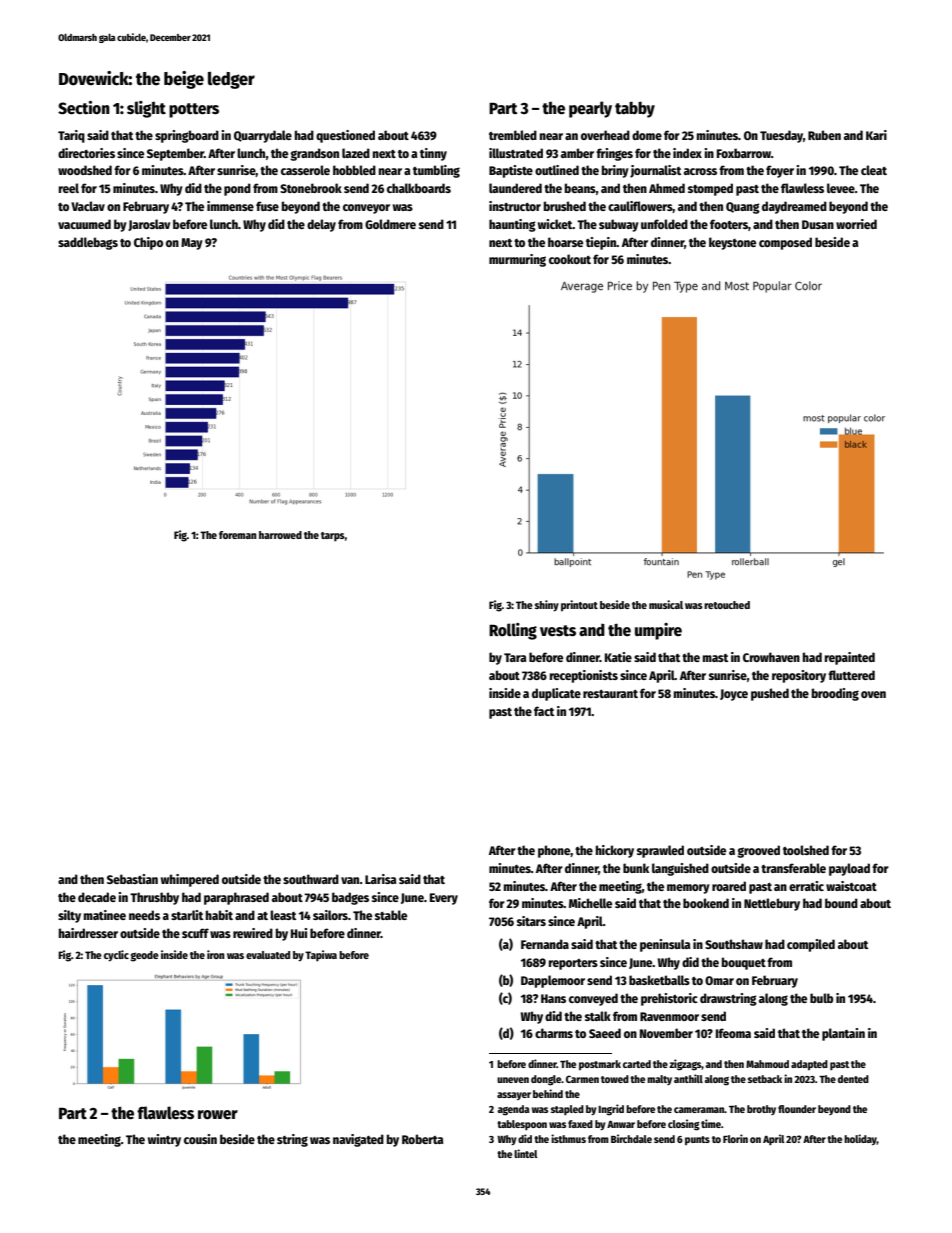 The width and height of the screenshot is (952, 1233). I want to click on composed, so click(785, 243).
